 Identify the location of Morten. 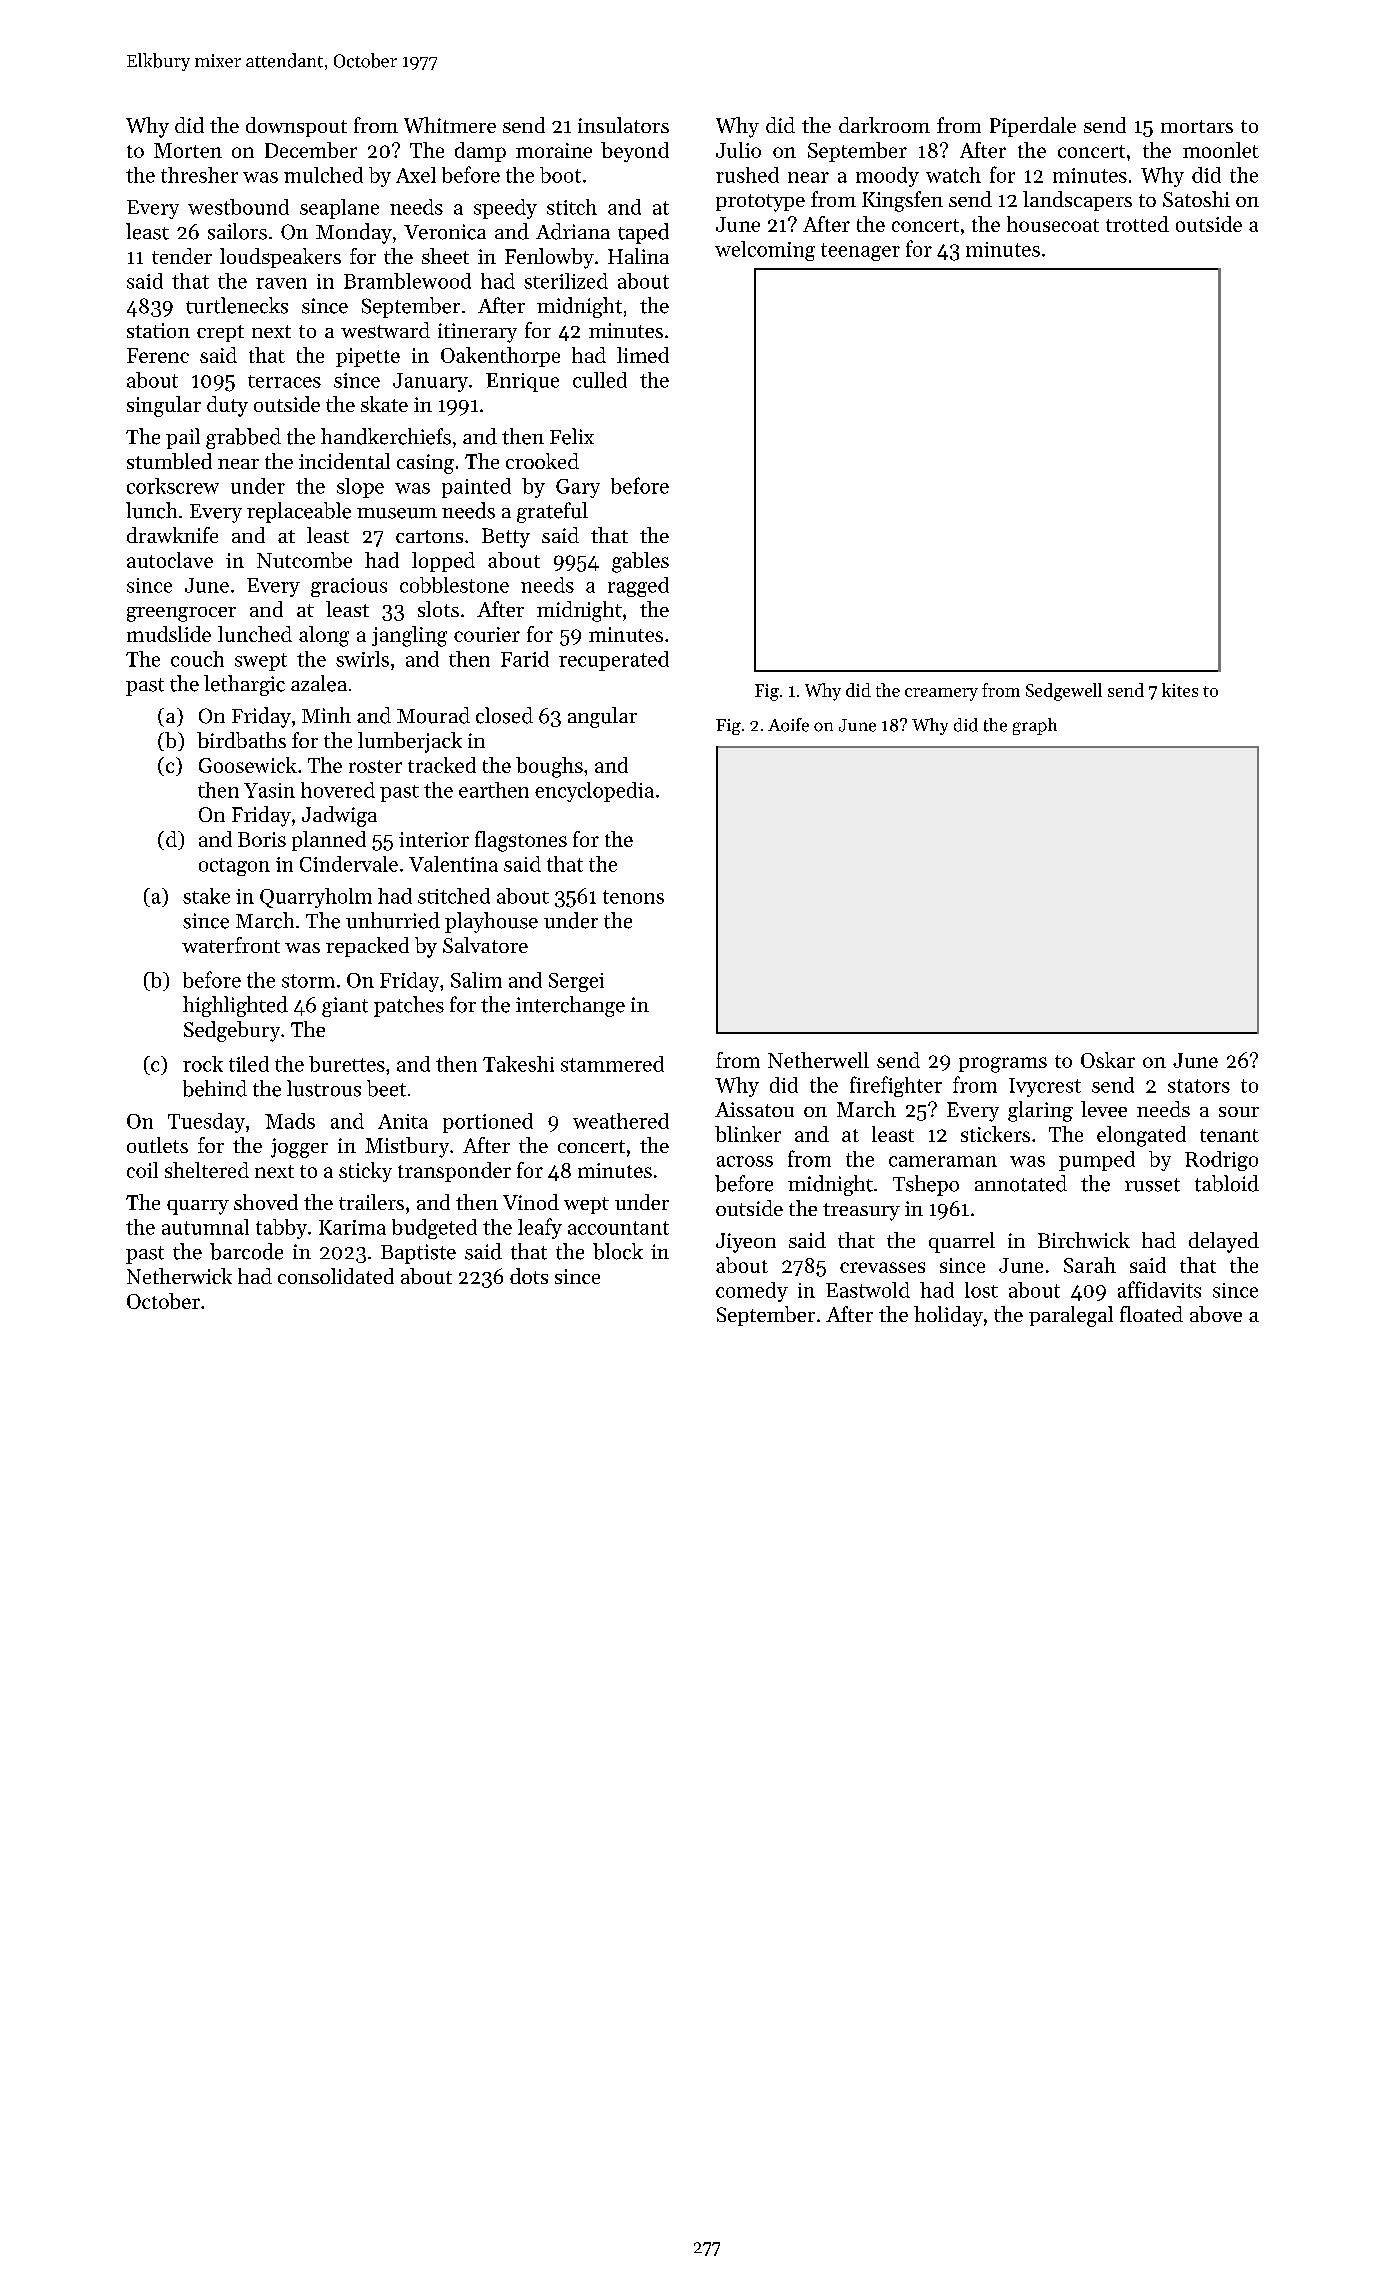
(188, 150).
